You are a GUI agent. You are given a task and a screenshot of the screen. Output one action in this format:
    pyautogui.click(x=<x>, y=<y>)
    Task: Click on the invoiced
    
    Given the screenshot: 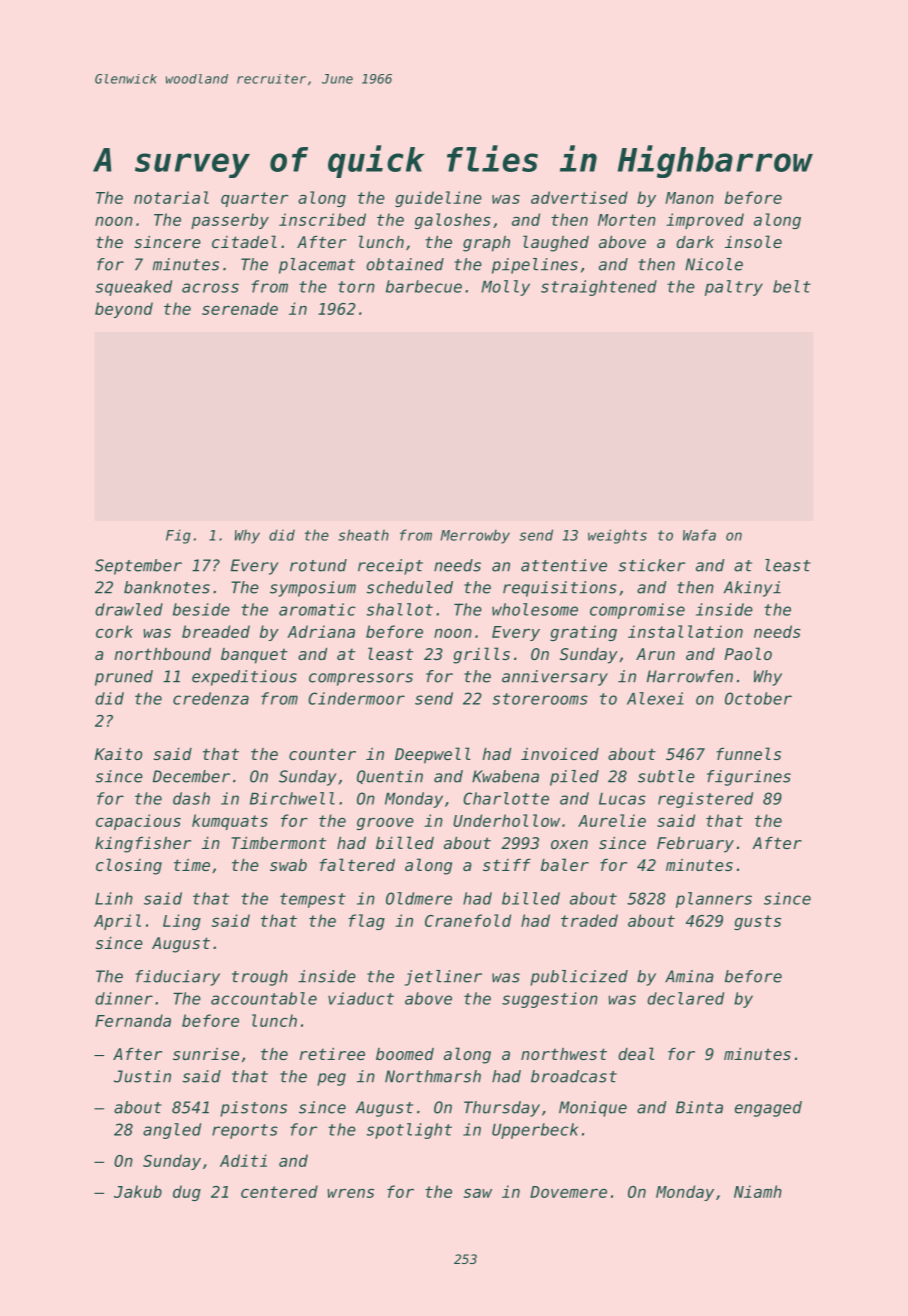 What is the action you would take?
    pyautogui.click(x=560, y=754)
